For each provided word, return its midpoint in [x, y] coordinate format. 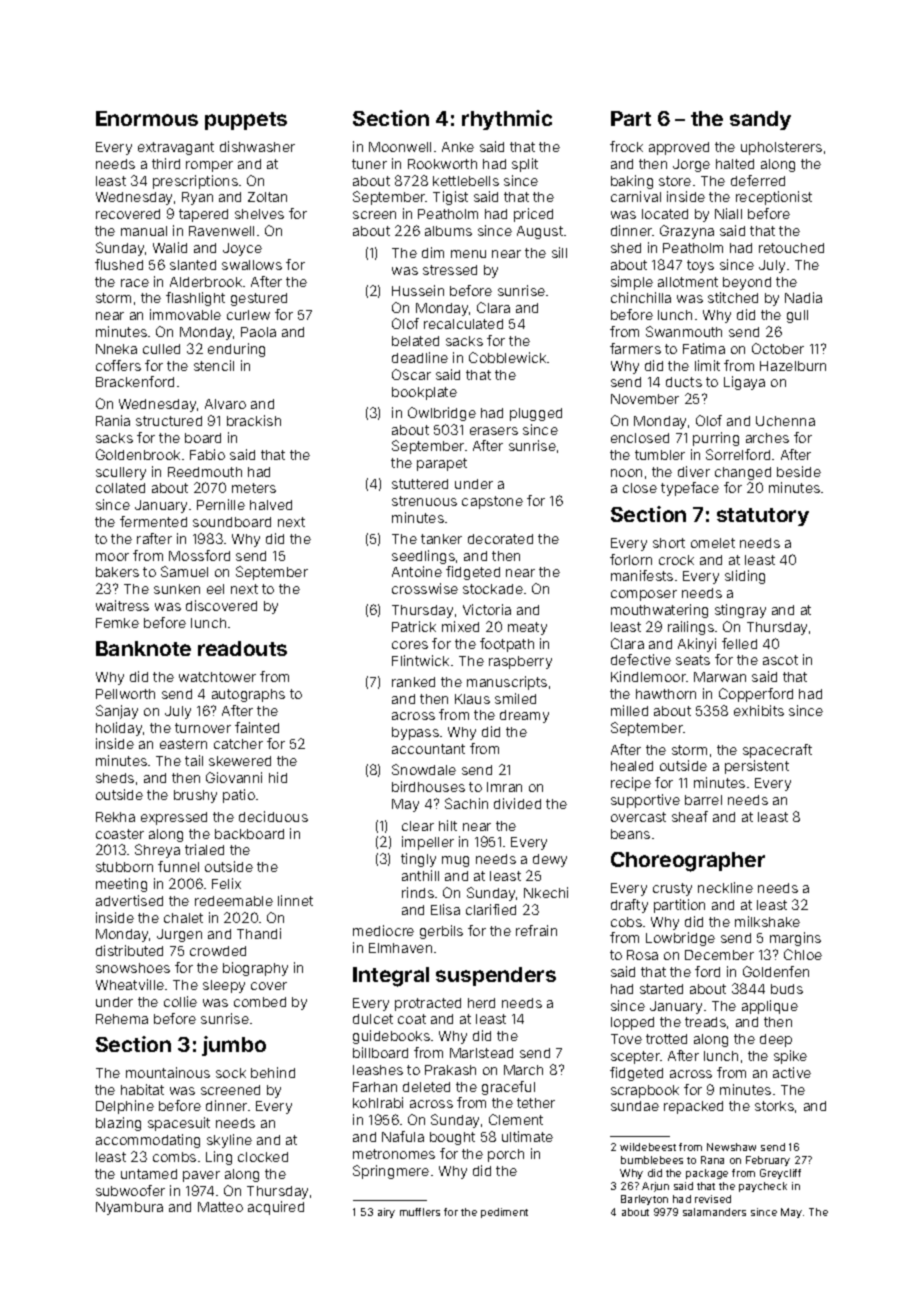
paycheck [763, 1187]
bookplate [424, 393]
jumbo [234, 1046]
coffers [118, 365]
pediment [504, 1213]
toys [700, 266]
